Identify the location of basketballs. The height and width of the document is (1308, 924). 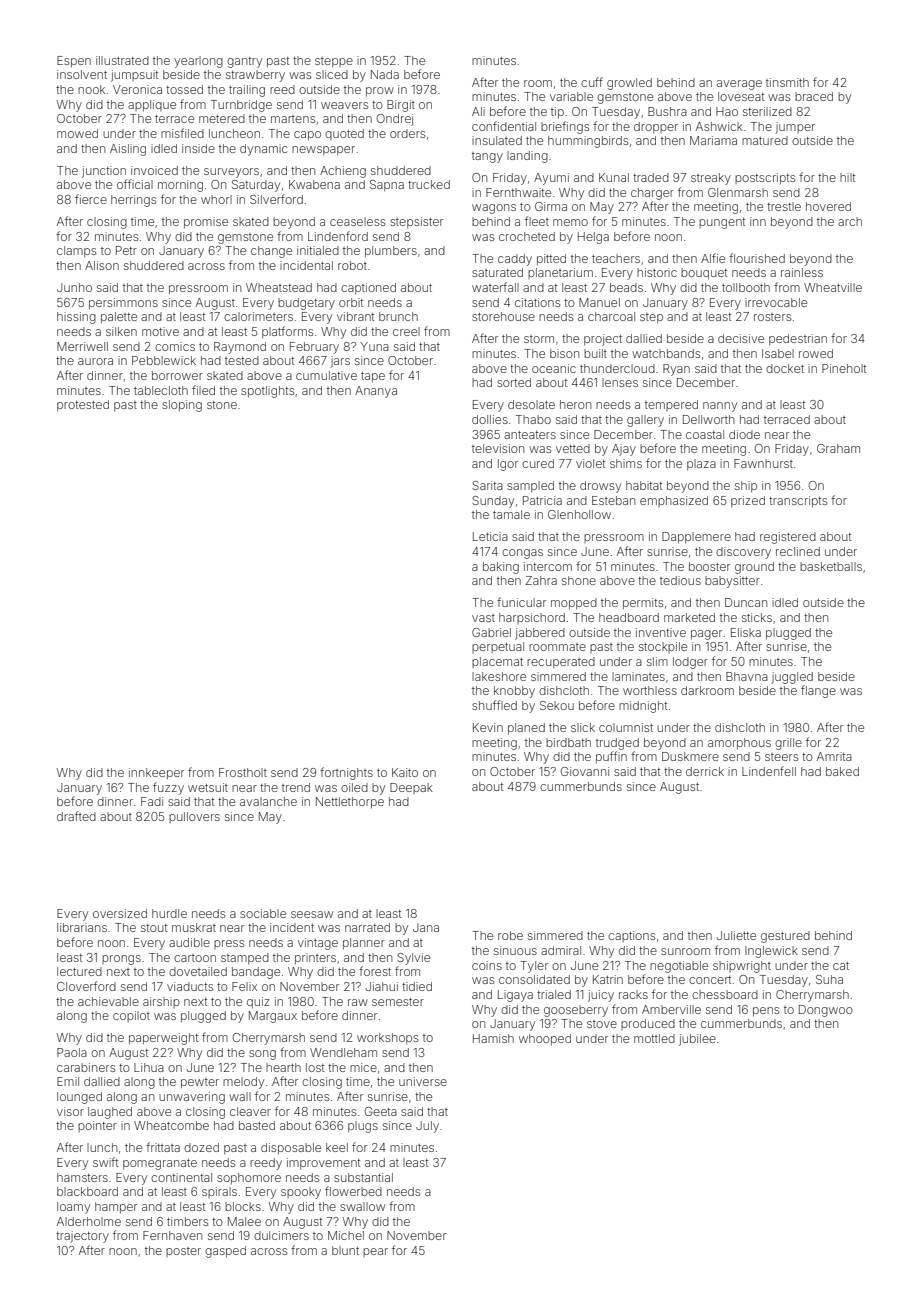
(831, 566).
